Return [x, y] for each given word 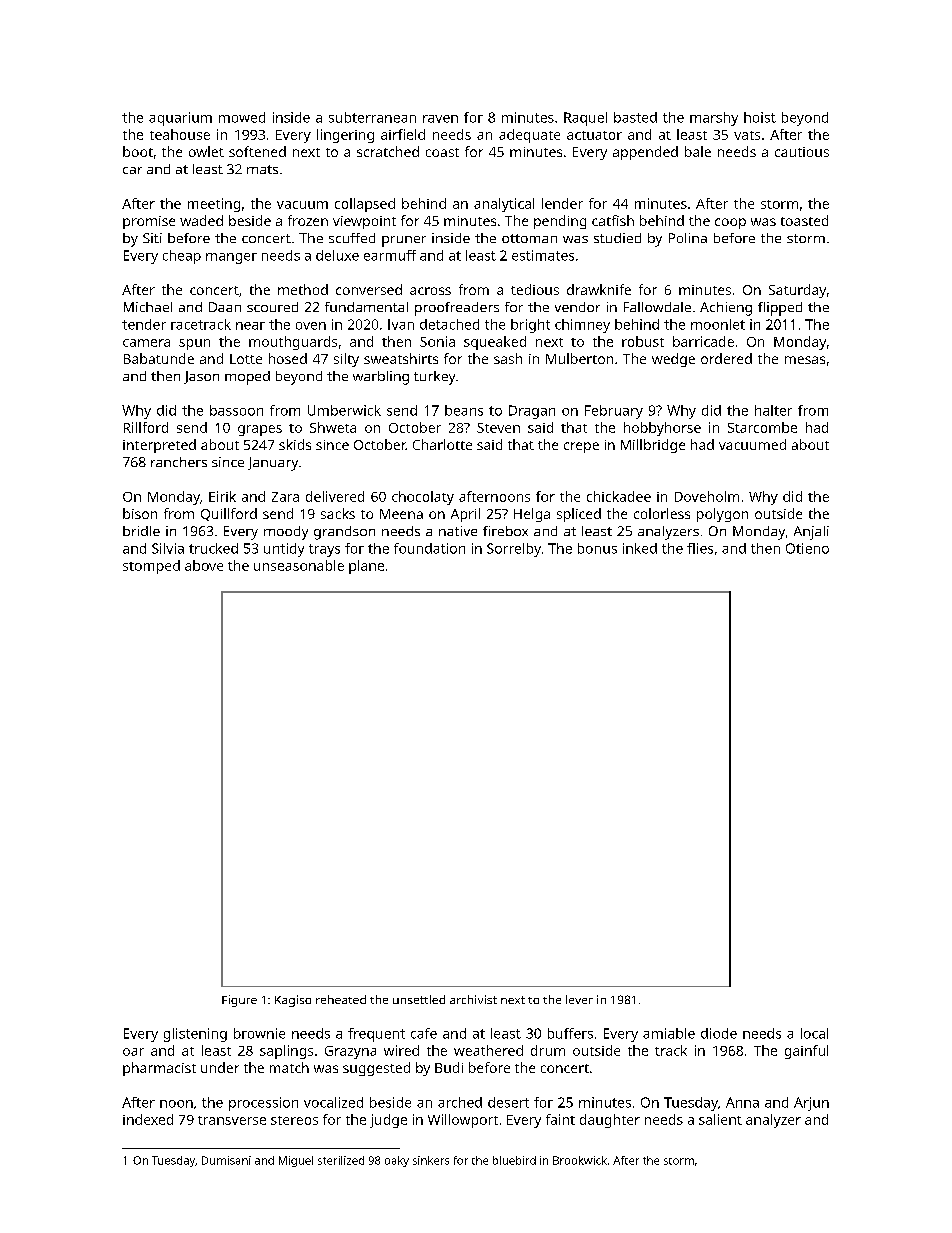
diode [719, 1033]
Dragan [532, 412]
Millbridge [653, 446]
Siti [152, 238]
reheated [341, 999]
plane [366, 567]
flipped [780, 309]
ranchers [179, 462]
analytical [504, 205]
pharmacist [159, 1069]
